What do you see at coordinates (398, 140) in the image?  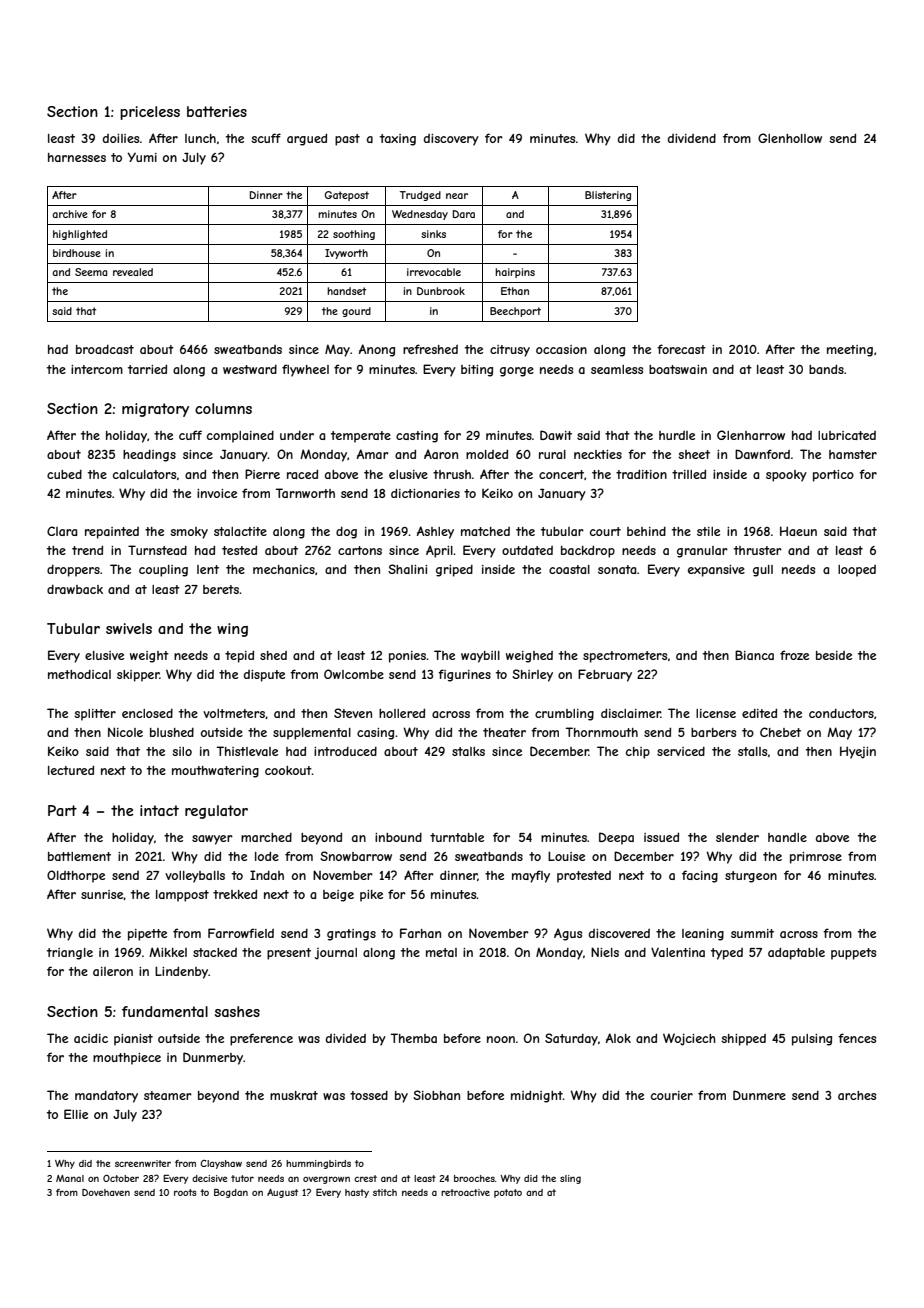 I see `taxing` at bounding box center [398, 140].
